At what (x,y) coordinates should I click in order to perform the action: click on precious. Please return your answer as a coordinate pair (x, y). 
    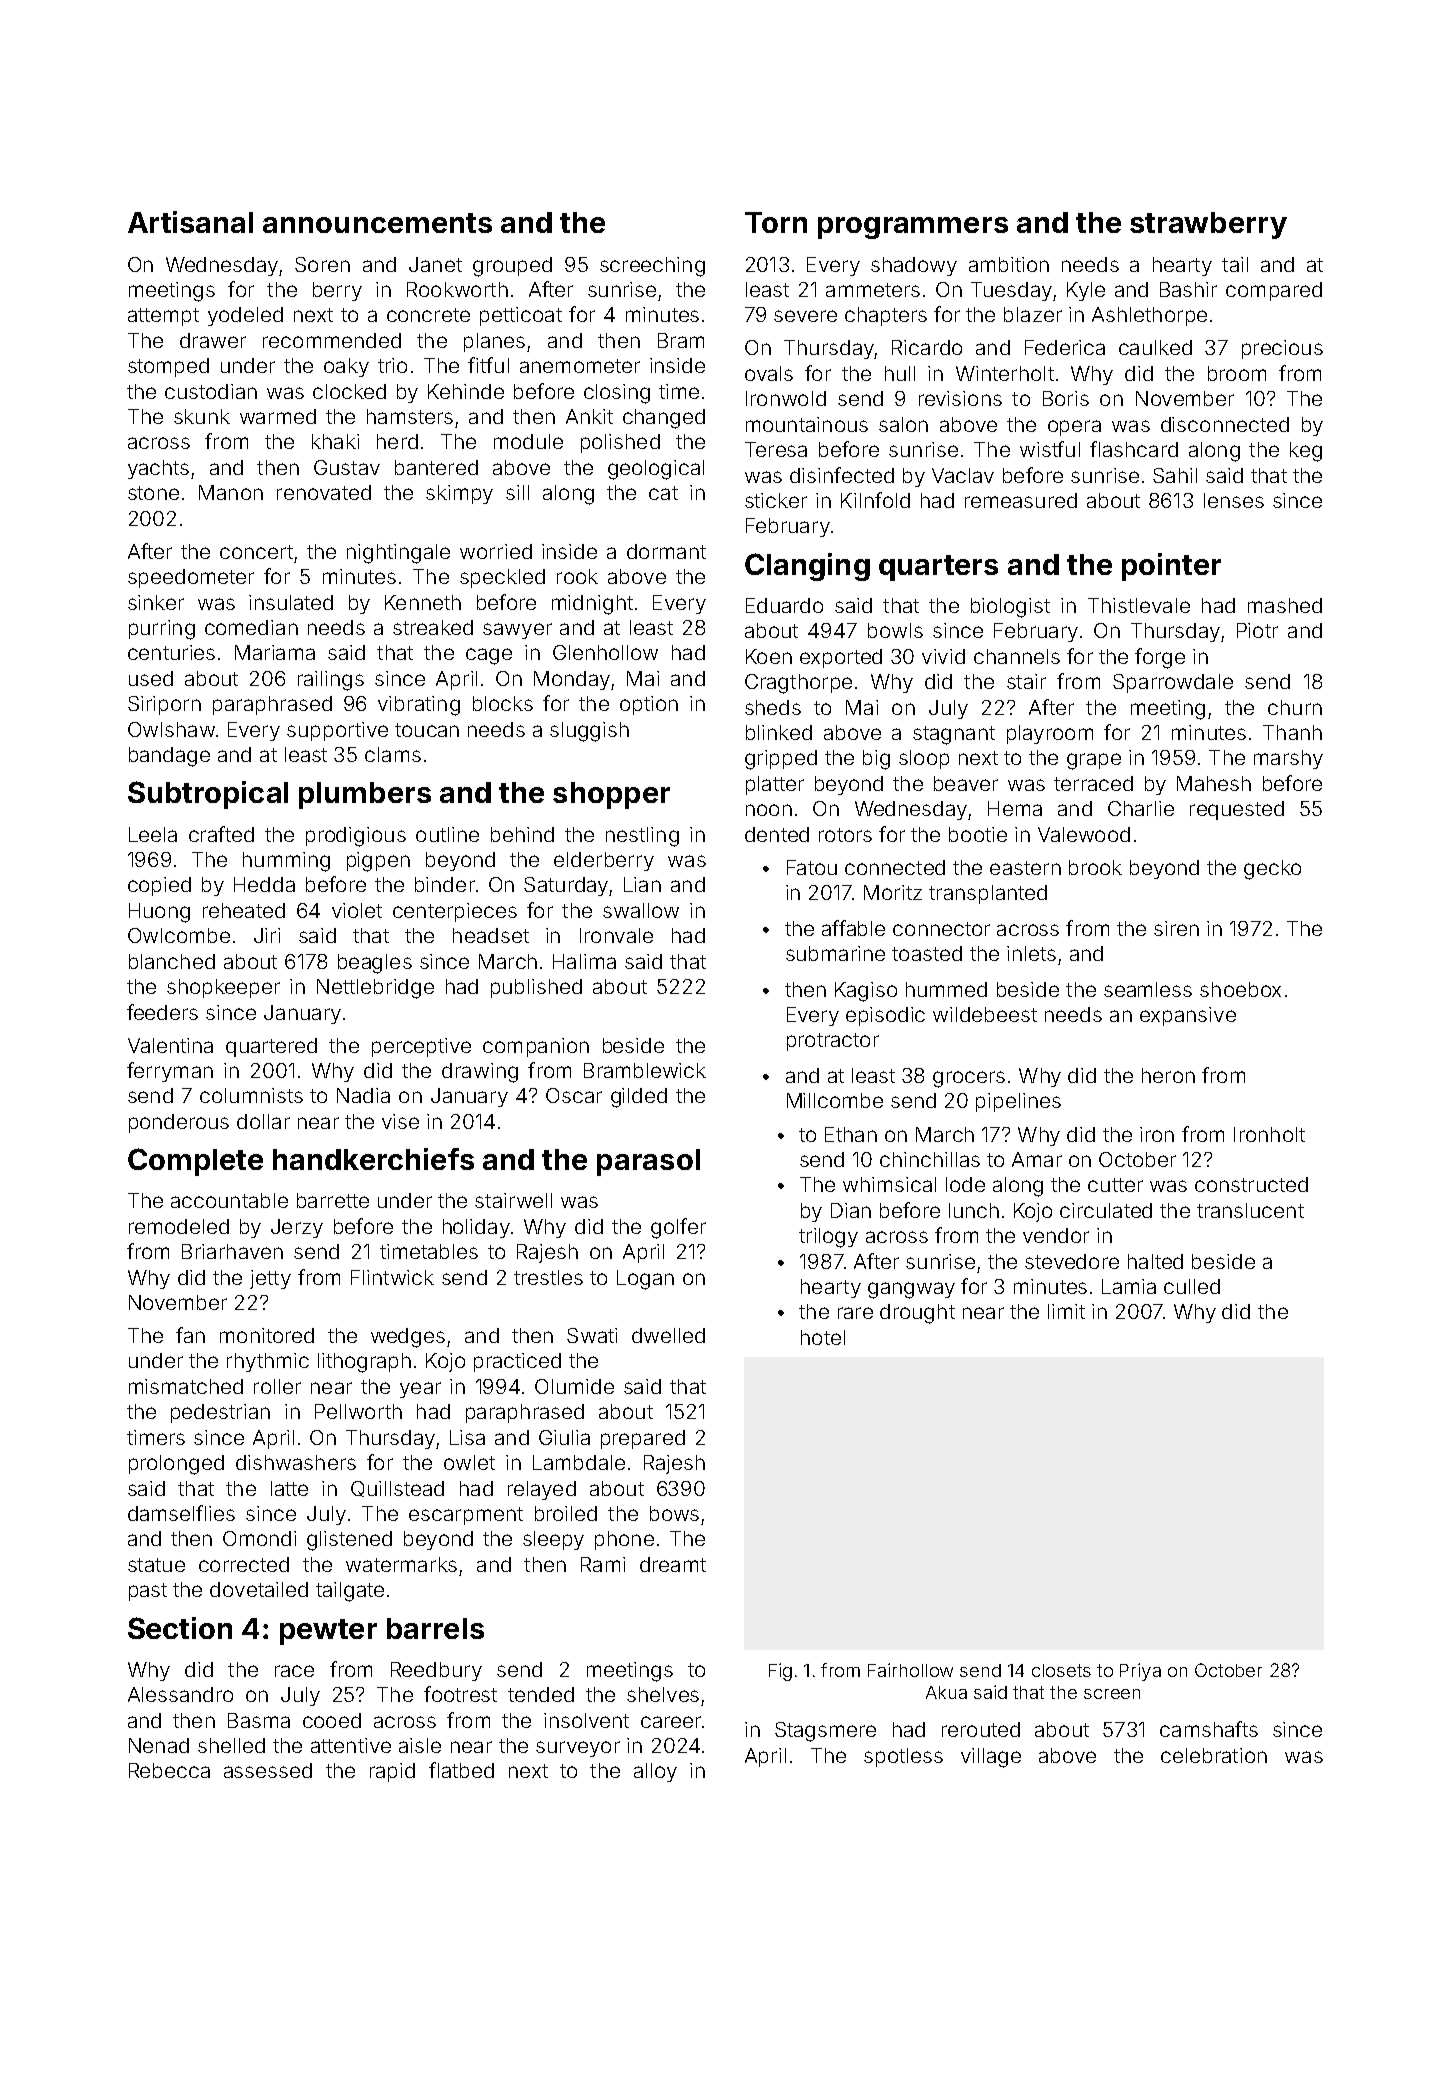
    Looking at the image, I should click on (1282, 349).
